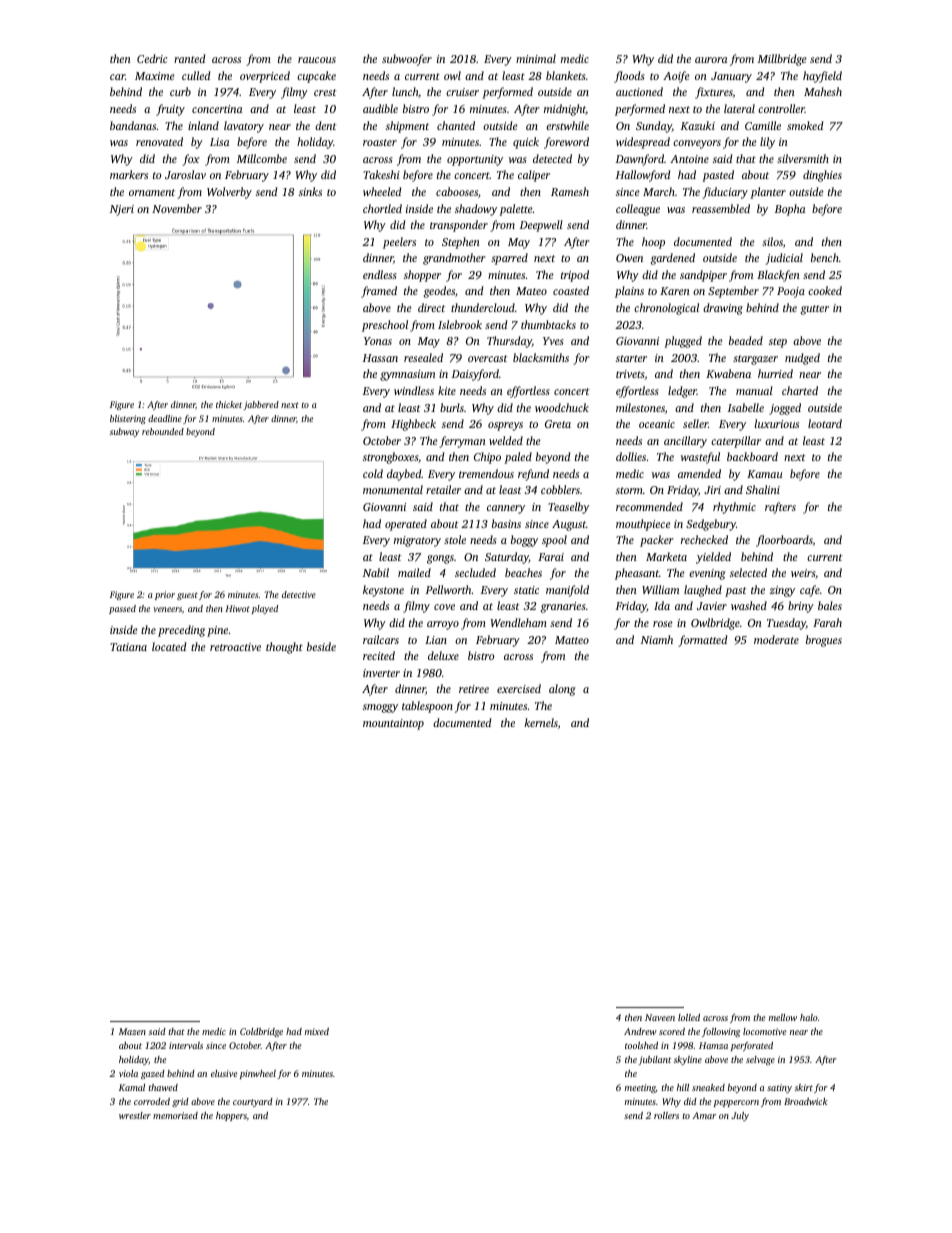 The image size is (952, 1233). Describe the element at coordinates (657, 639) in the screenshot. I see `Niamh` at that location.
